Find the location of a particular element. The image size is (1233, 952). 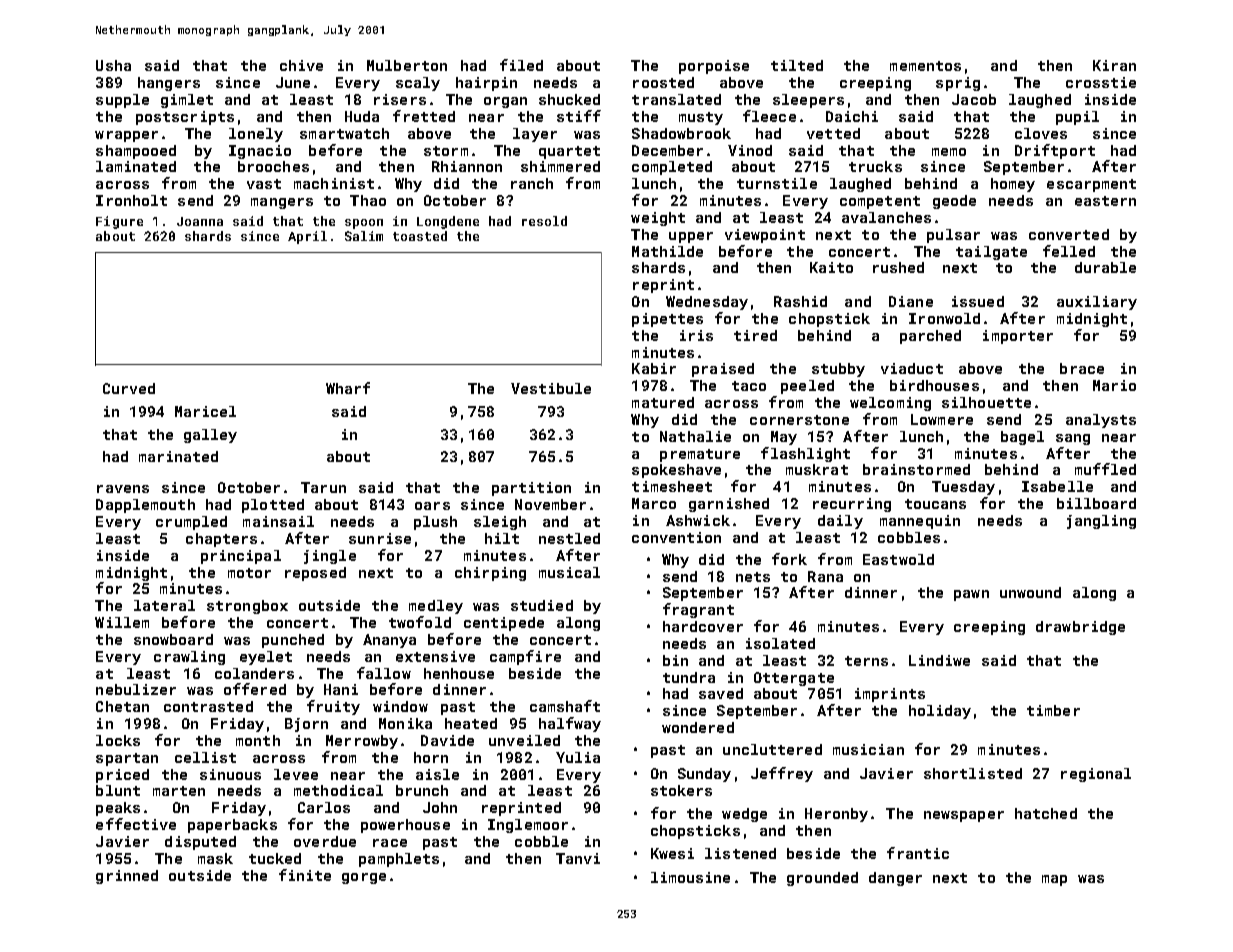

Huda is located at coordinates (362, 116).
